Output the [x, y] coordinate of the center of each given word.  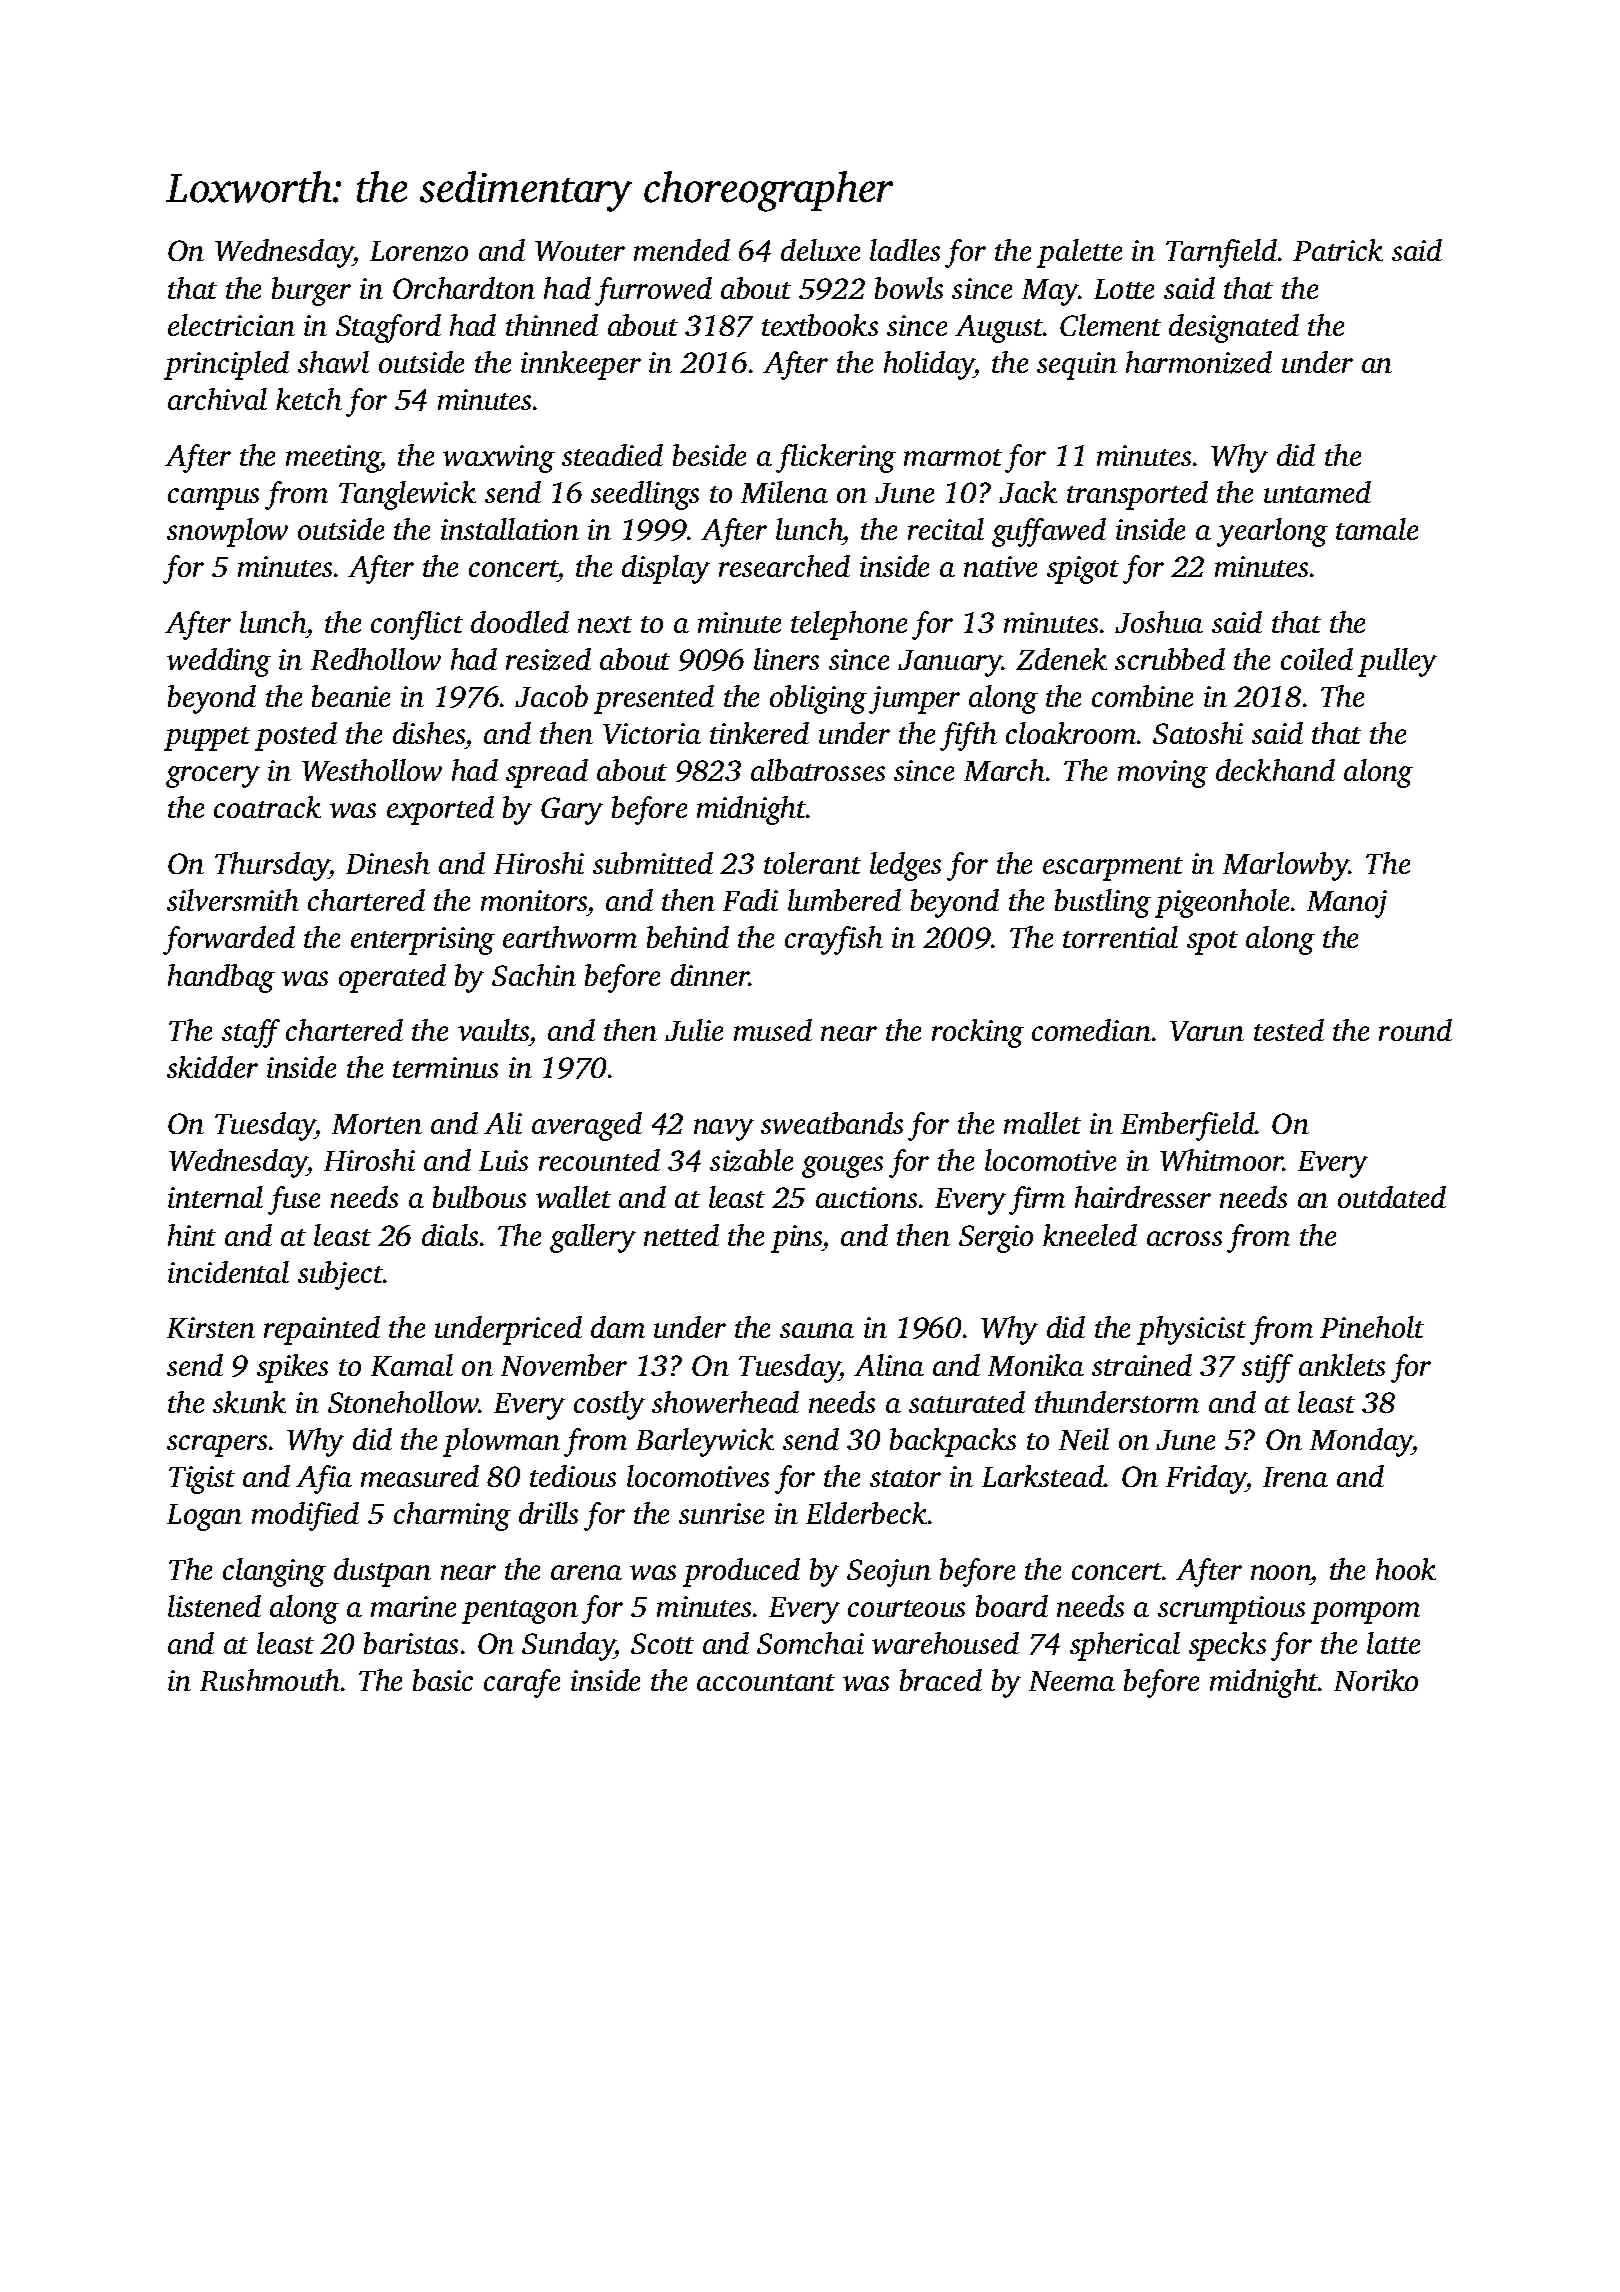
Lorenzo [419, 251]
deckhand [1275, 770]
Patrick [1338, 250]
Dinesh [388, 863]
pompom [1365, 1613]
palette [1079, 253]
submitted [653, 863]
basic [443, 1680]
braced [941, 1680]
